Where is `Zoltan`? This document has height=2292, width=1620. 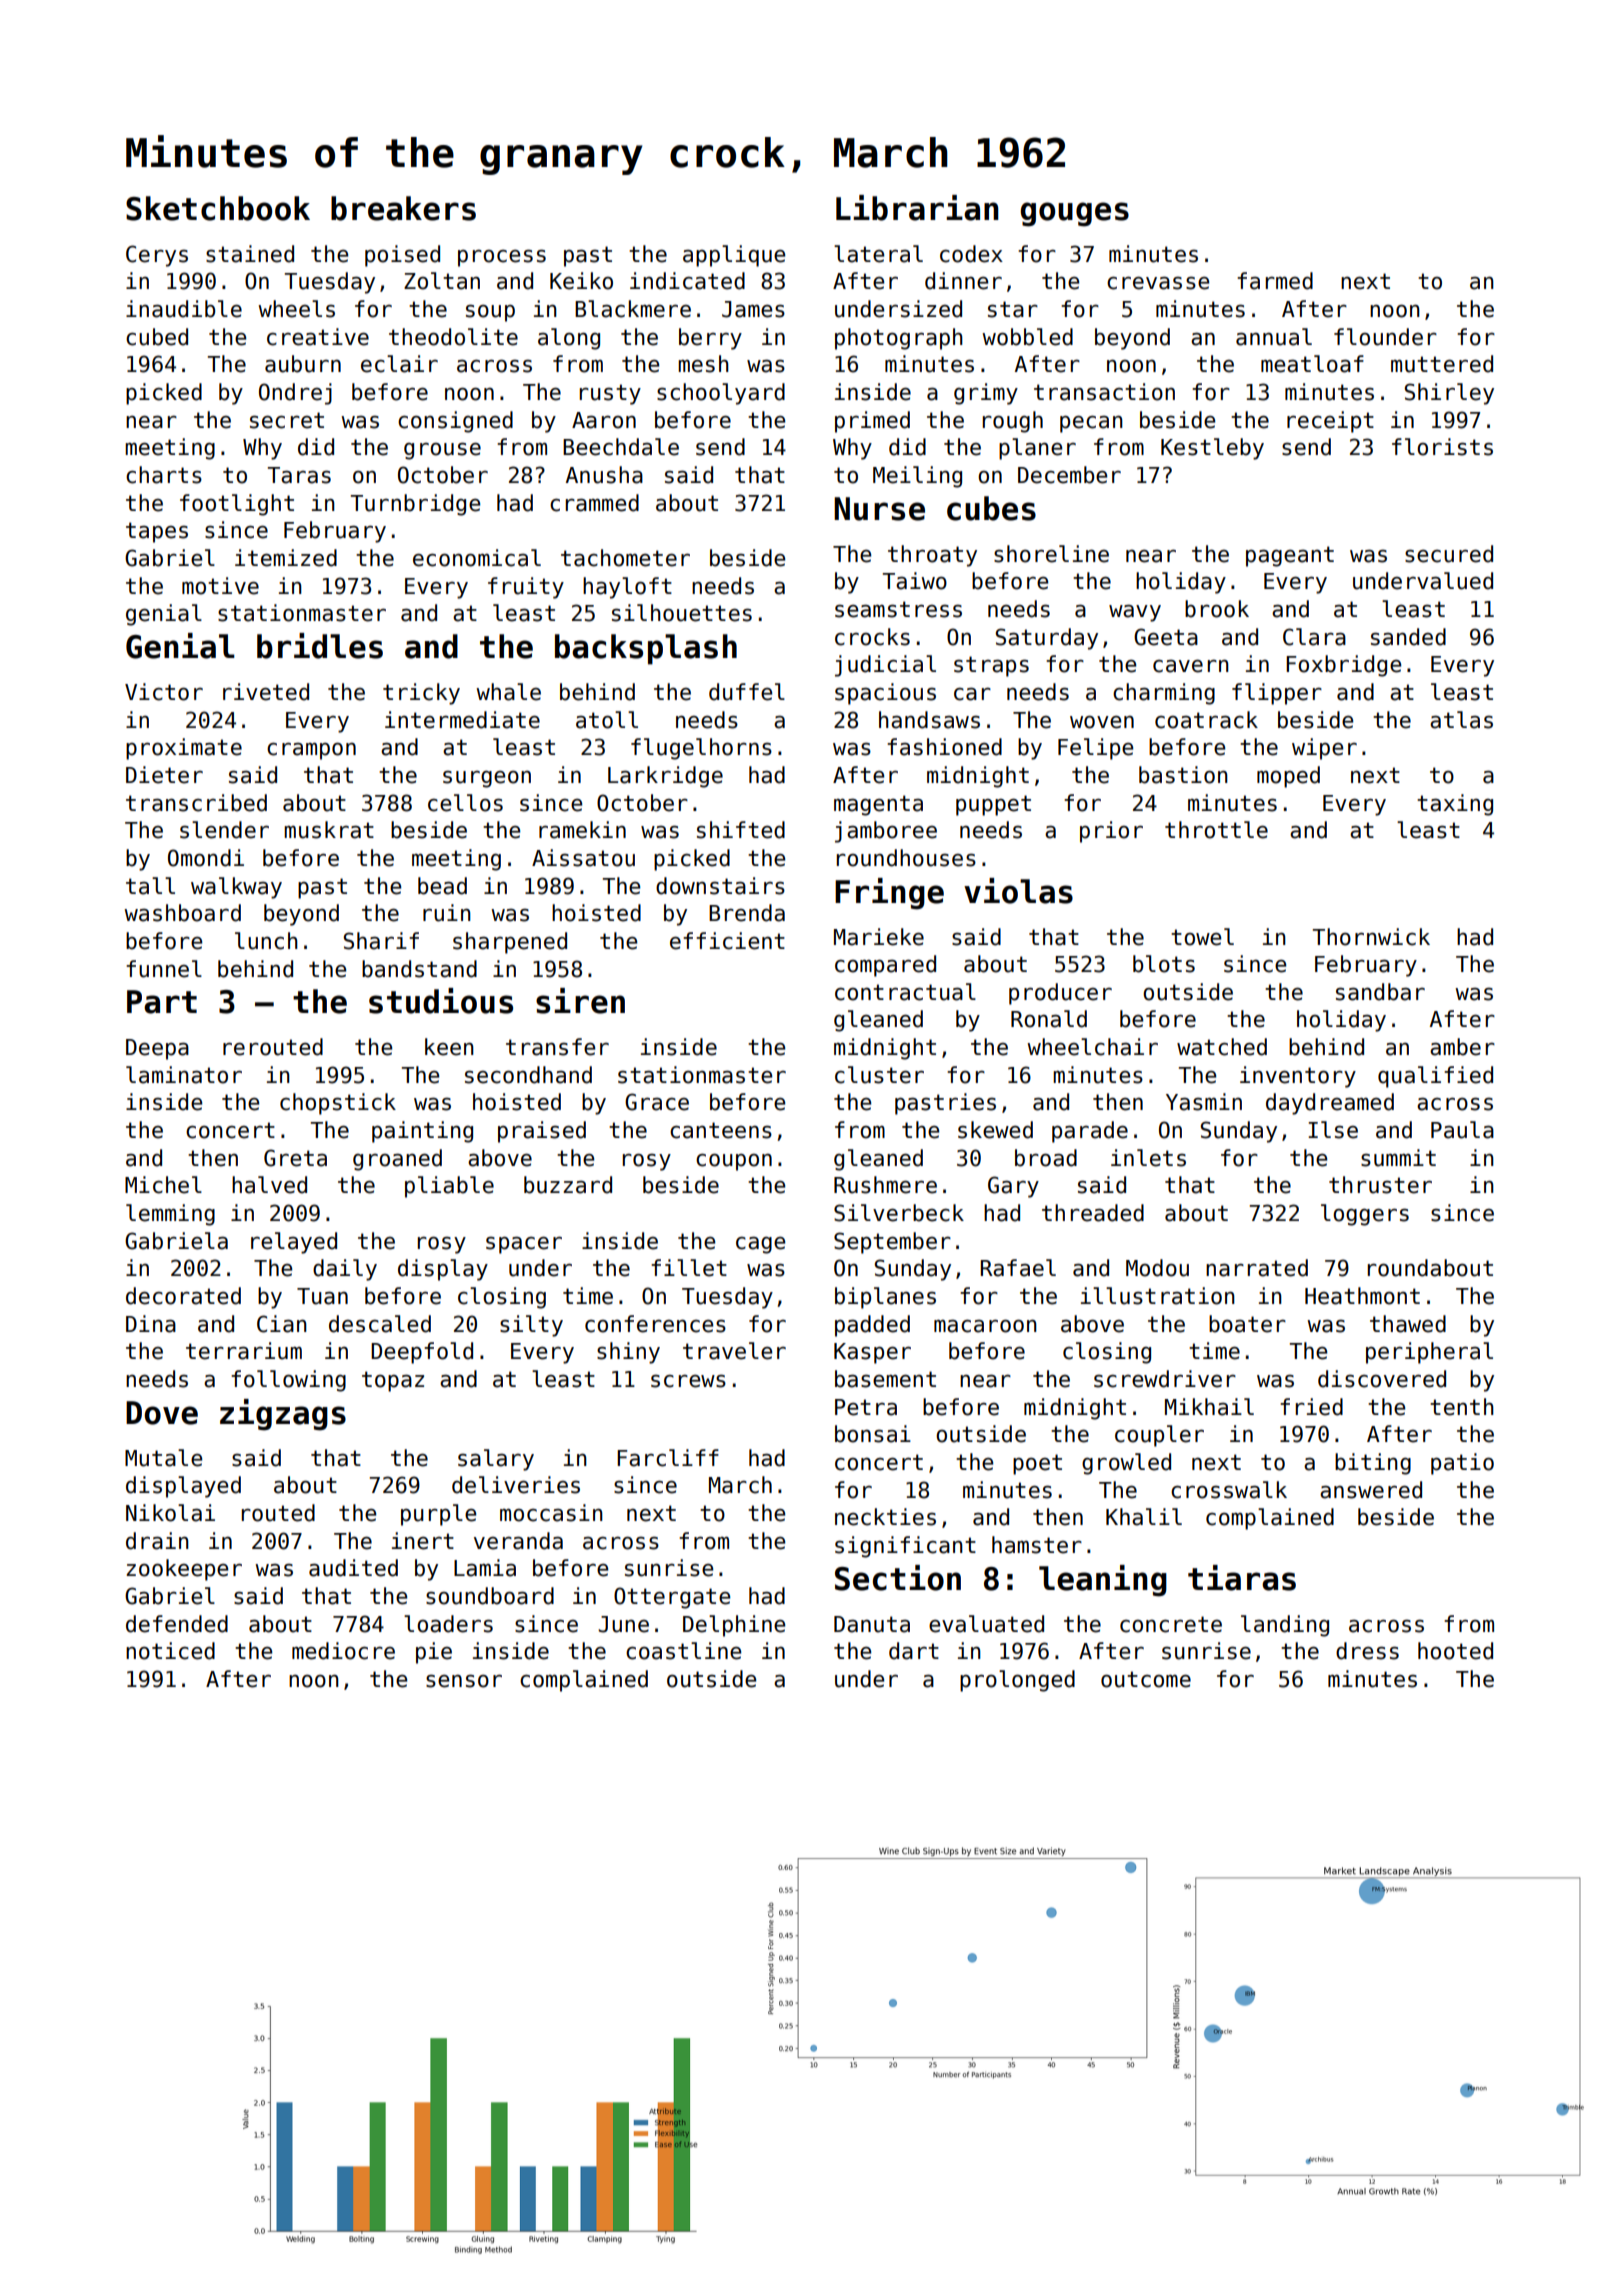 Zoltan is located at coordinates (442, 281).
